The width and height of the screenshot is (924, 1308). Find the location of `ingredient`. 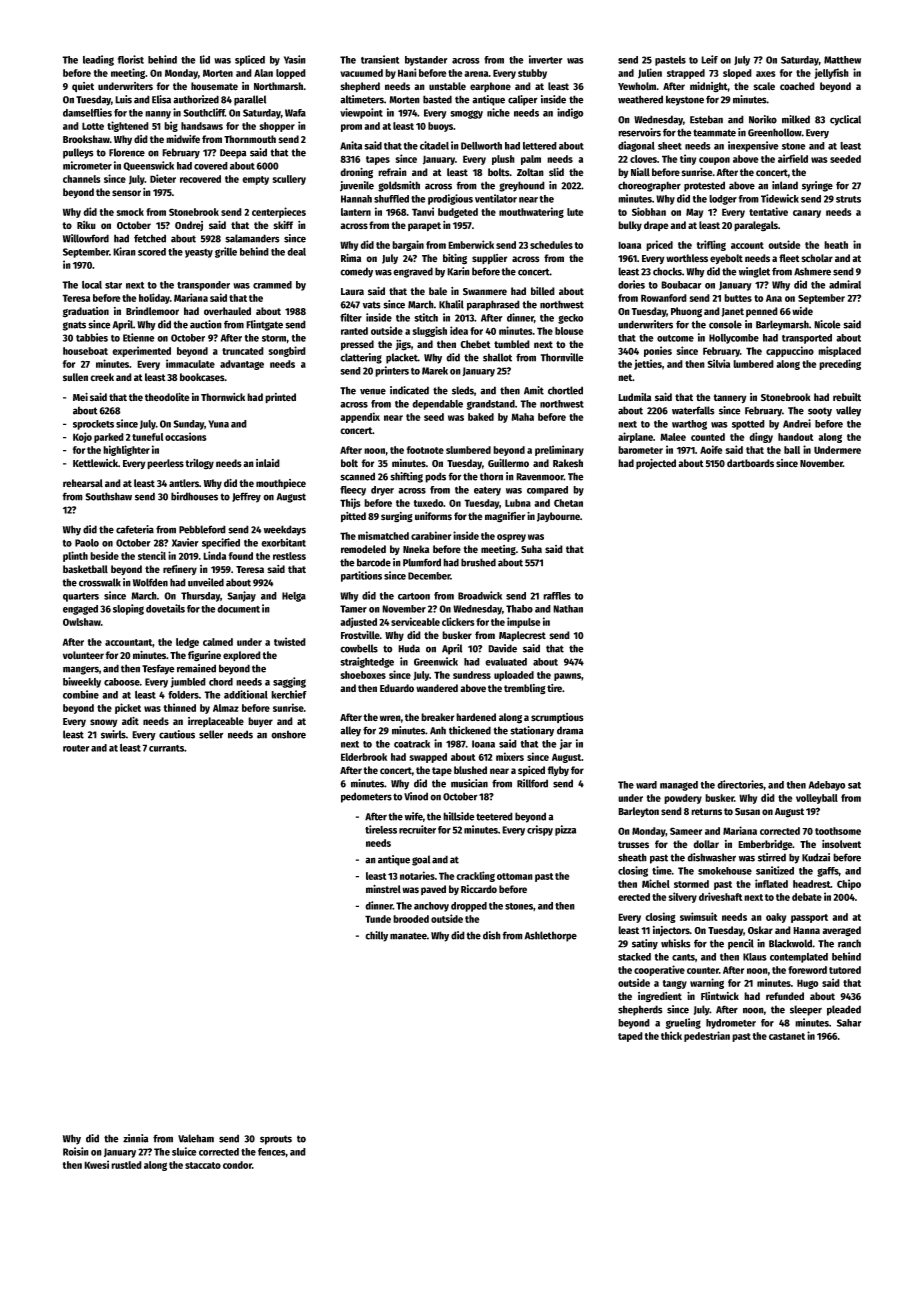

ingredient is located at coordinates (660, 997).
